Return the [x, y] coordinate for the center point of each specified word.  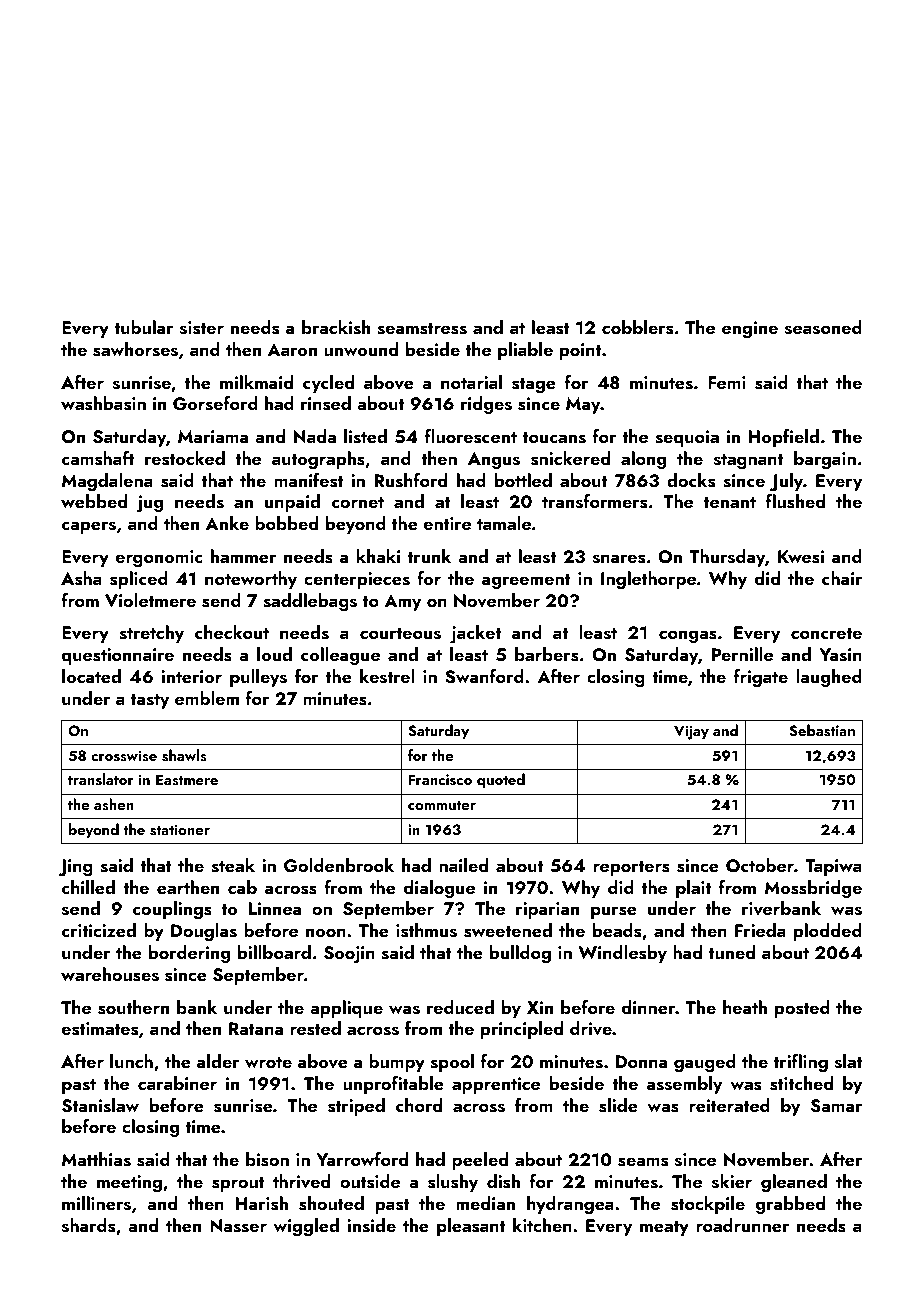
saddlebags [310, 602]
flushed [795, 501]
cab [242, 887]
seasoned [823, 327]
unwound [361, 349]
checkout [232, 632]
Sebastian [822, 730]
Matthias [96, 1159]
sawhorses [135, 349]
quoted [501, 781]
